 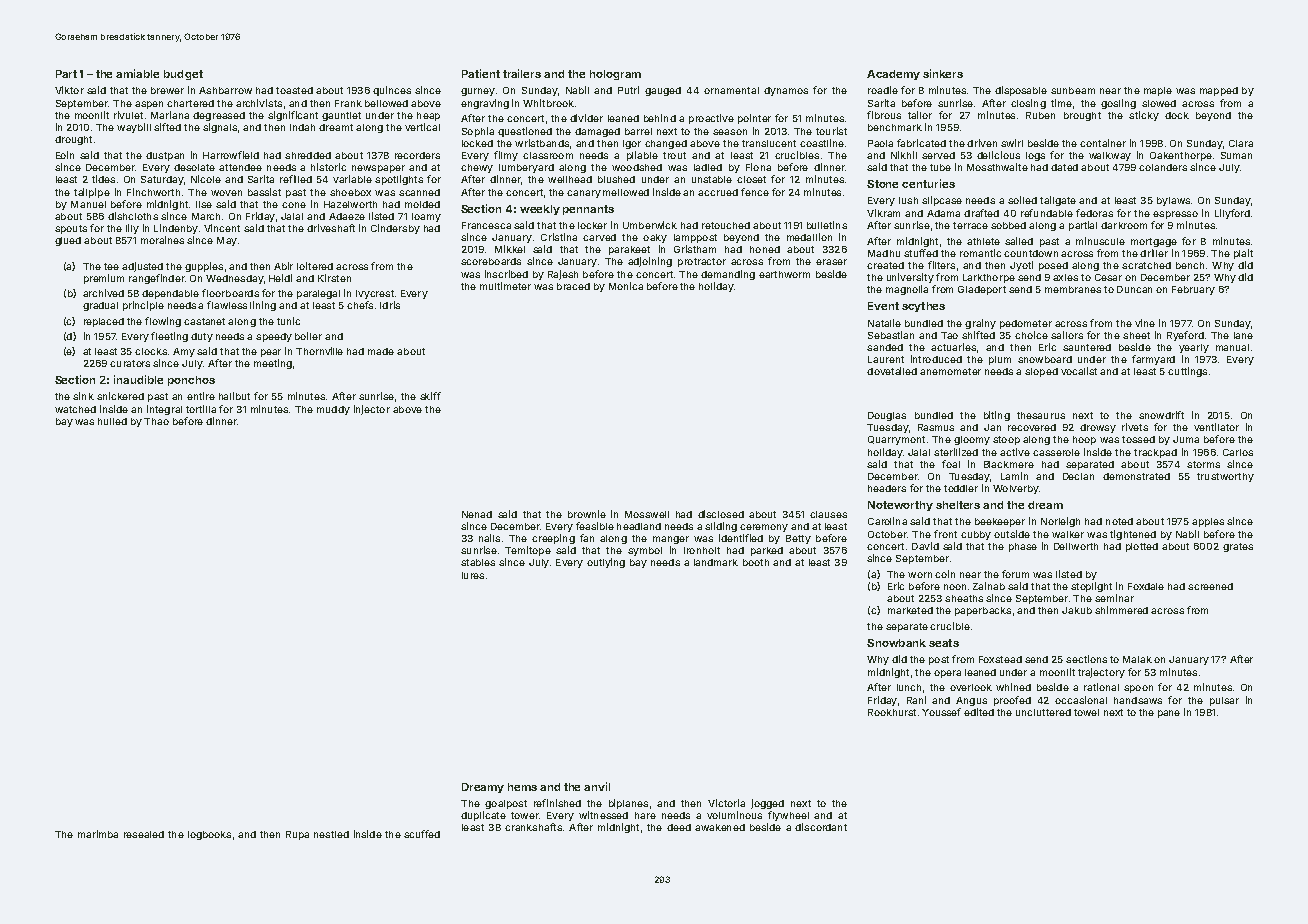 I want to click on Rupa, so click(x=297, y=835).
